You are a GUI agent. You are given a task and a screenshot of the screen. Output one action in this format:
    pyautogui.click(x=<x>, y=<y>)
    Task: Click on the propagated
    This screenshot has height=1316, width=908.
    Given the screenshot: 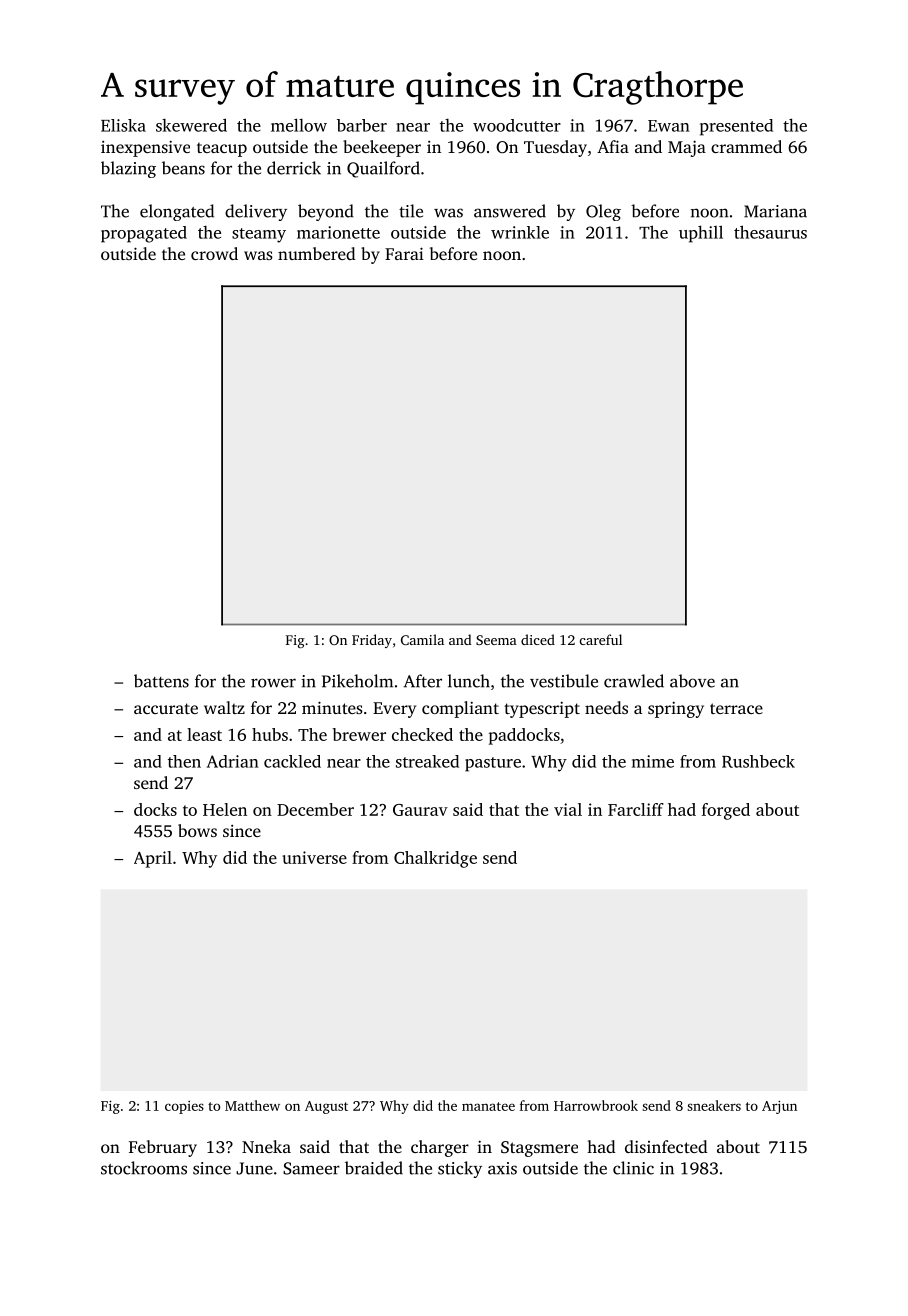 What is the action you would take?
    pyautogui.click(x=144, y=234)
